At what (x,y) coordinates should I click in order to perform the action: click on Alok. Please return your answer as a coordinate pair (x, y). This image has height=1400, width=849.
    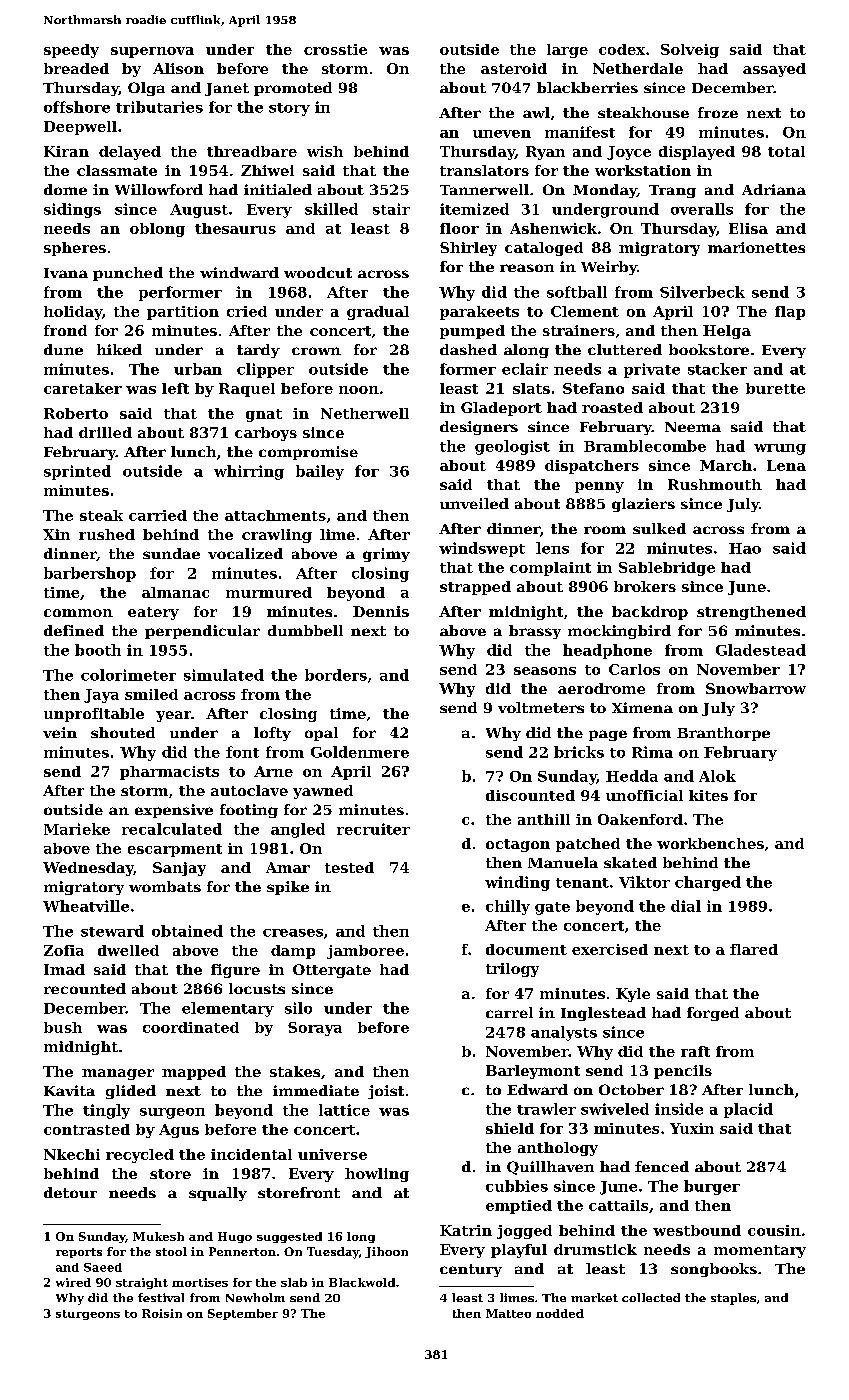
    Looking at the image, I should click on (717, 776).
